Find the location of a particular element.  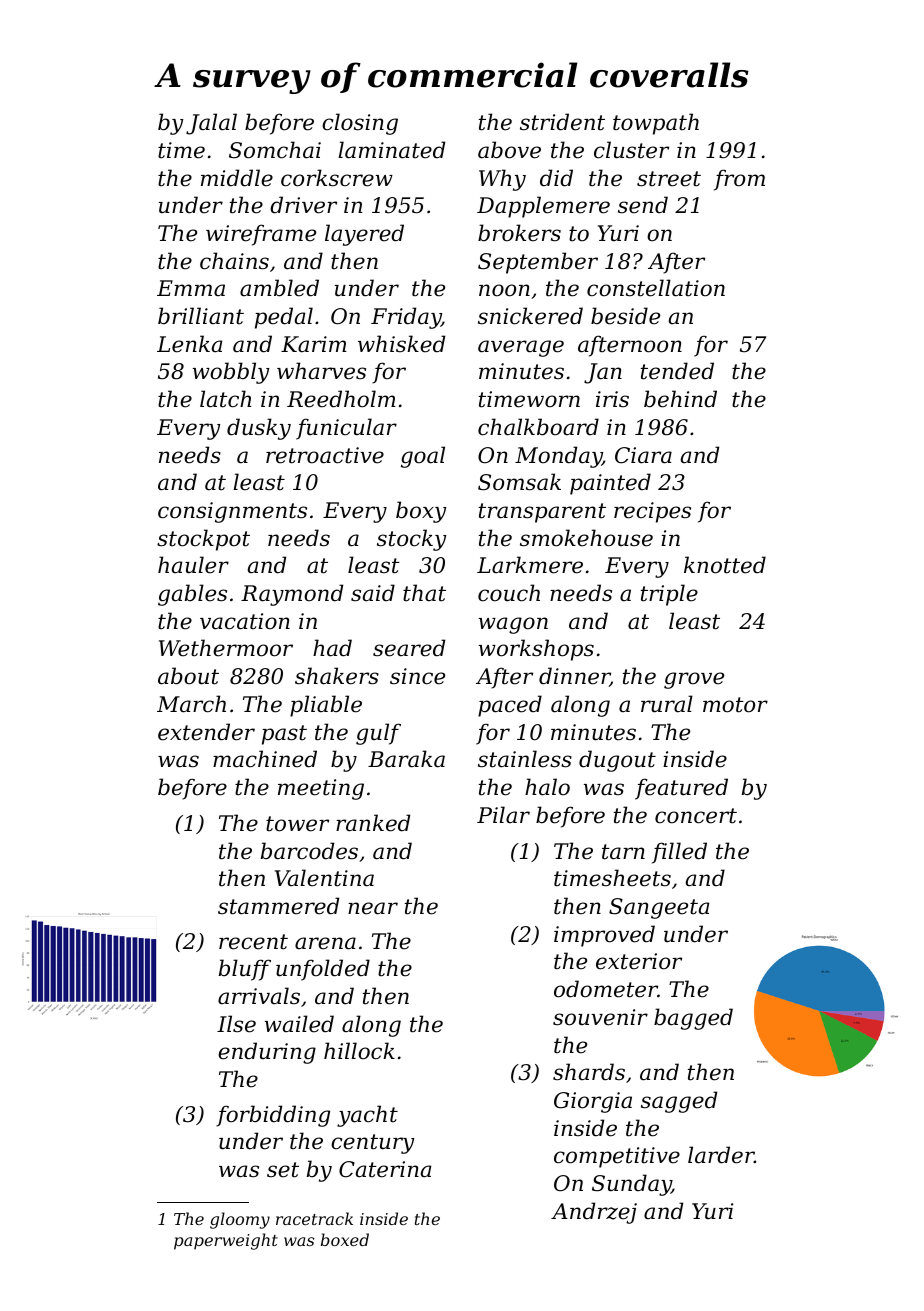

paced is located at coordinates (510, 706).
